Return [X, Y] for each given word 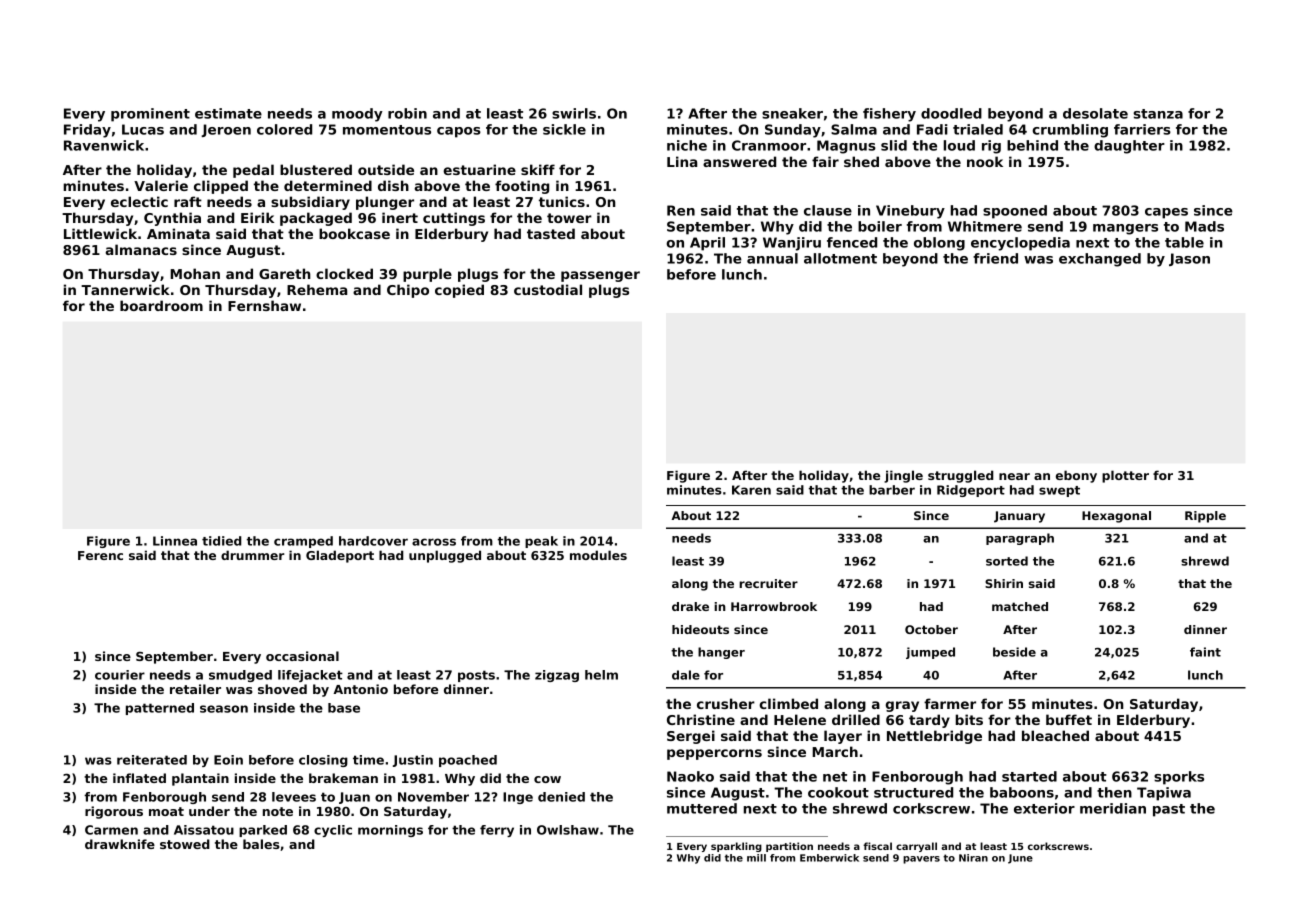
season [224, 709]
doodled [951, 113]
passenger [600, 276]
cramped [303, 542]
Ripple [1205, 517]
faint [1205, 652]
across [434, 542]
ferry [497, 831]
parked [263, 831]
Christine [701, 719]
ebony [1076, 476]
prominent [150, 115]
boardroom [161, 305]
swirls [574, 113]
